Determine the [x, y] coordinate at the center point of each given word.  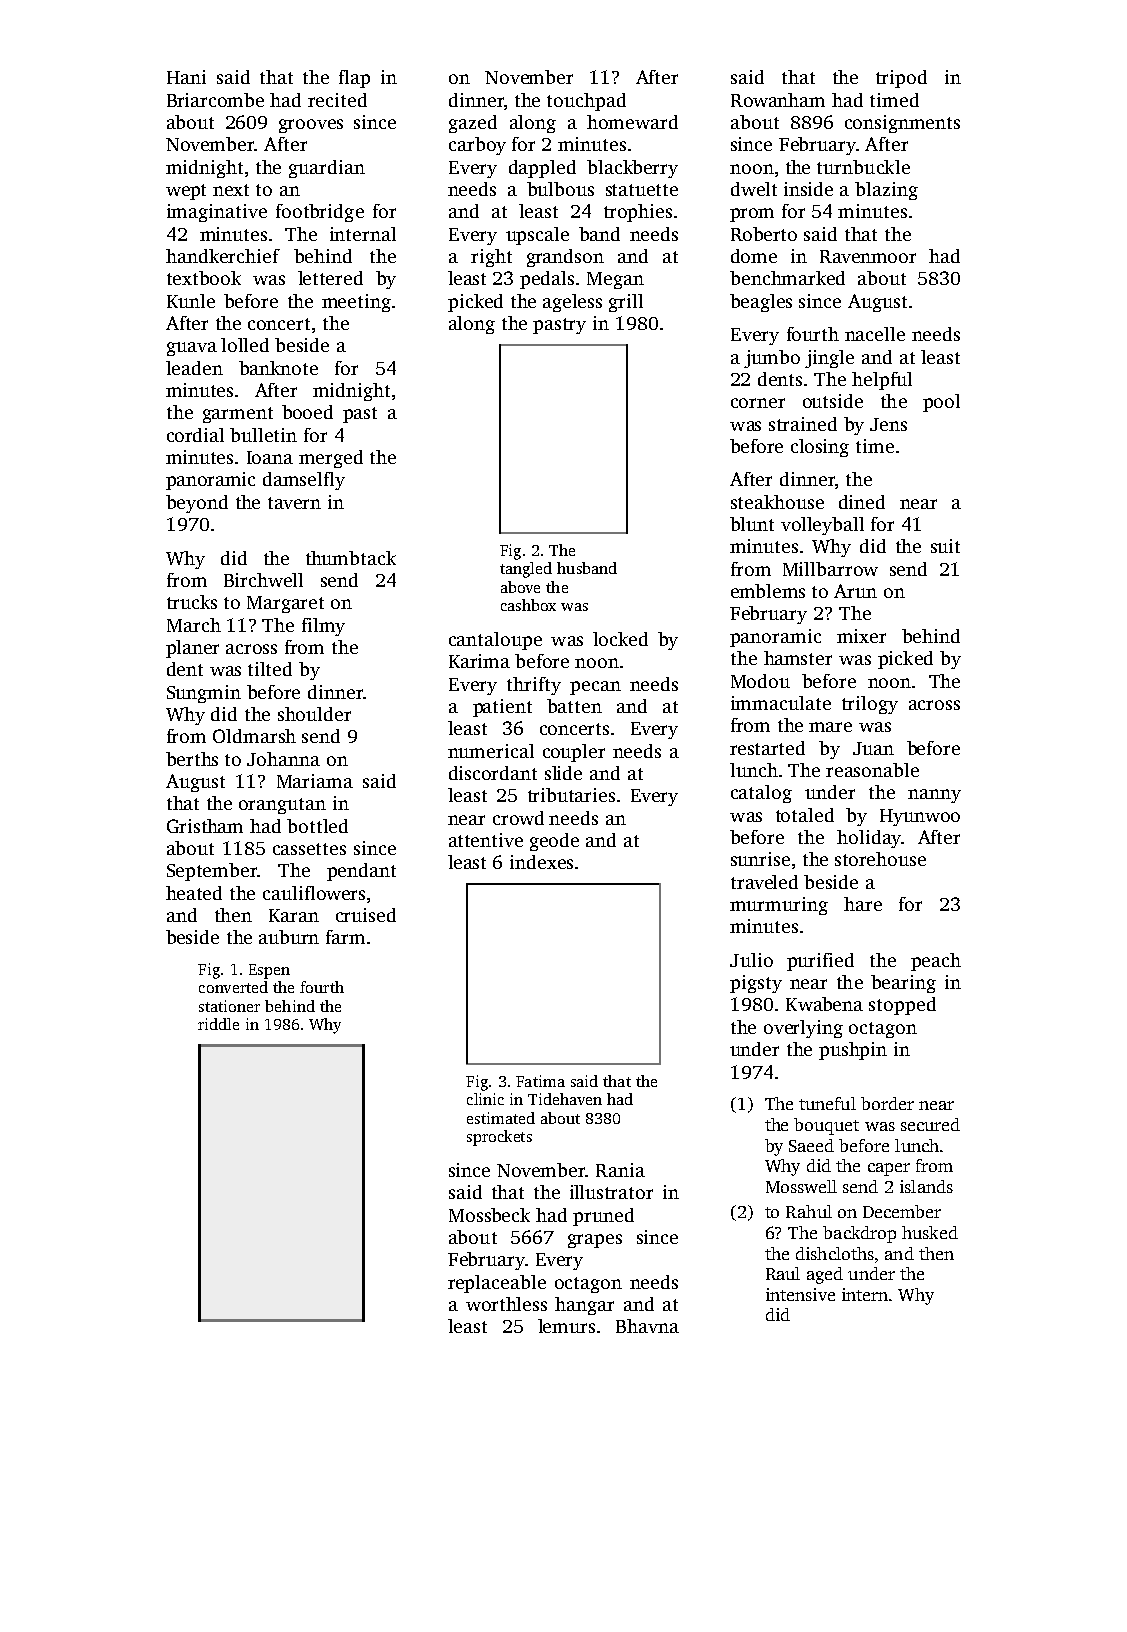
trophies [638, 213]
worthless [506, 1304]
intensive [800, 1294]
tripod [901, 79]
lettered [330, 278]
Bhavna [647, 1326]
